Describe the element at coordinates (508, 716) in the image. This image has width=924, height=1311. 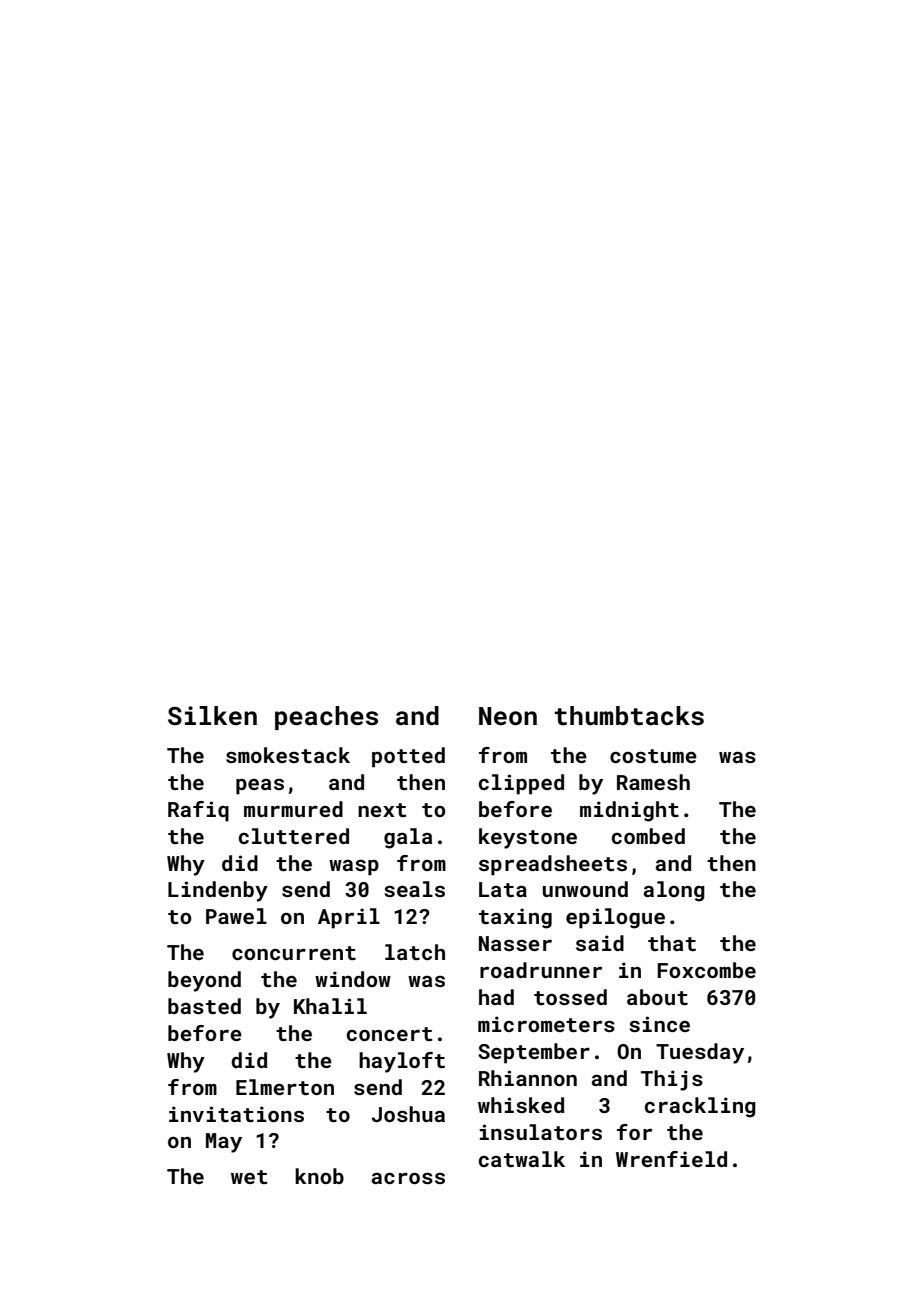
I see `Neon` at that location.
